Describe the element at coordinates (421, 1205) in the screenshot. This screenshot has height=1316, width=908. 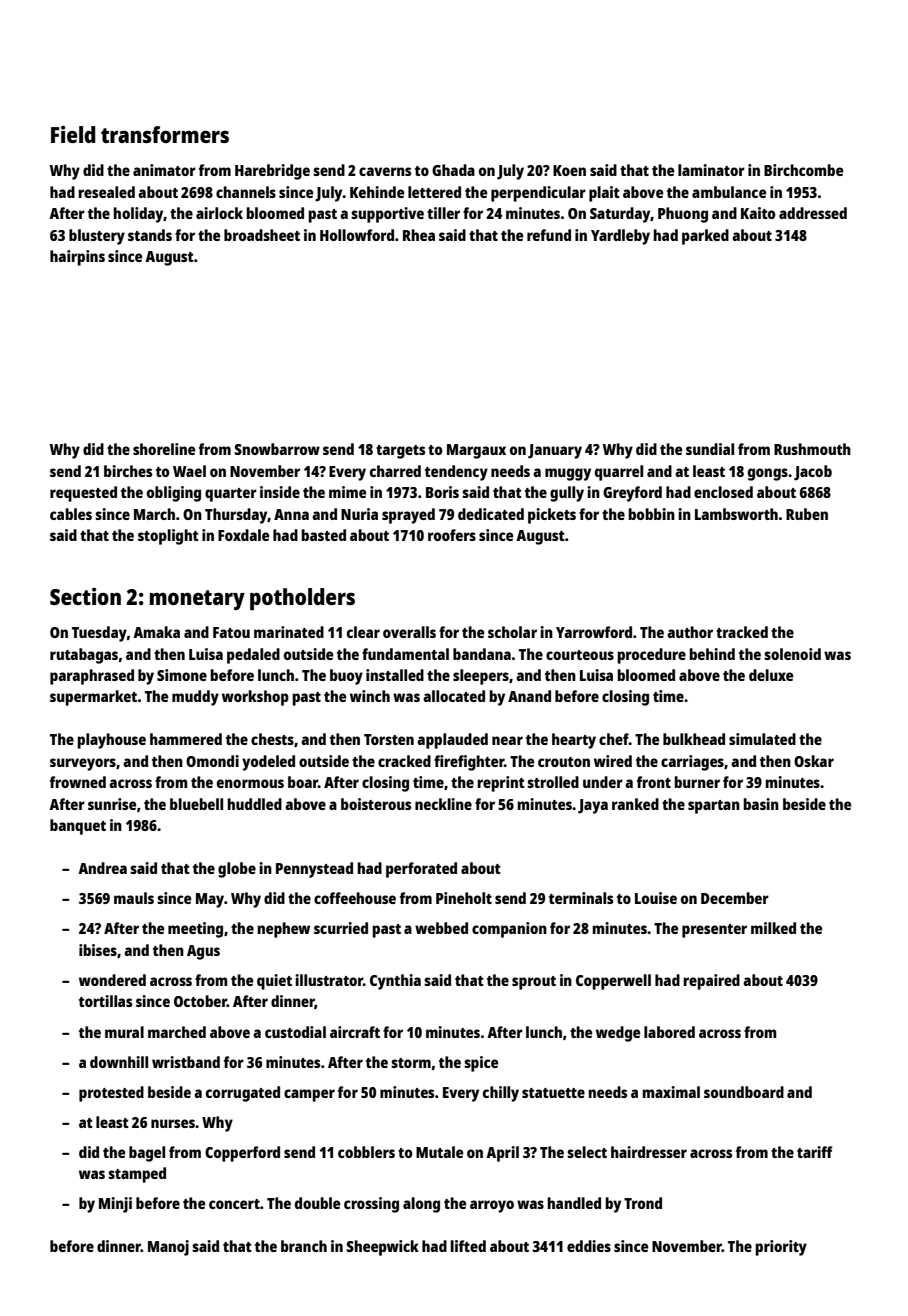
I see `along` at that location.
